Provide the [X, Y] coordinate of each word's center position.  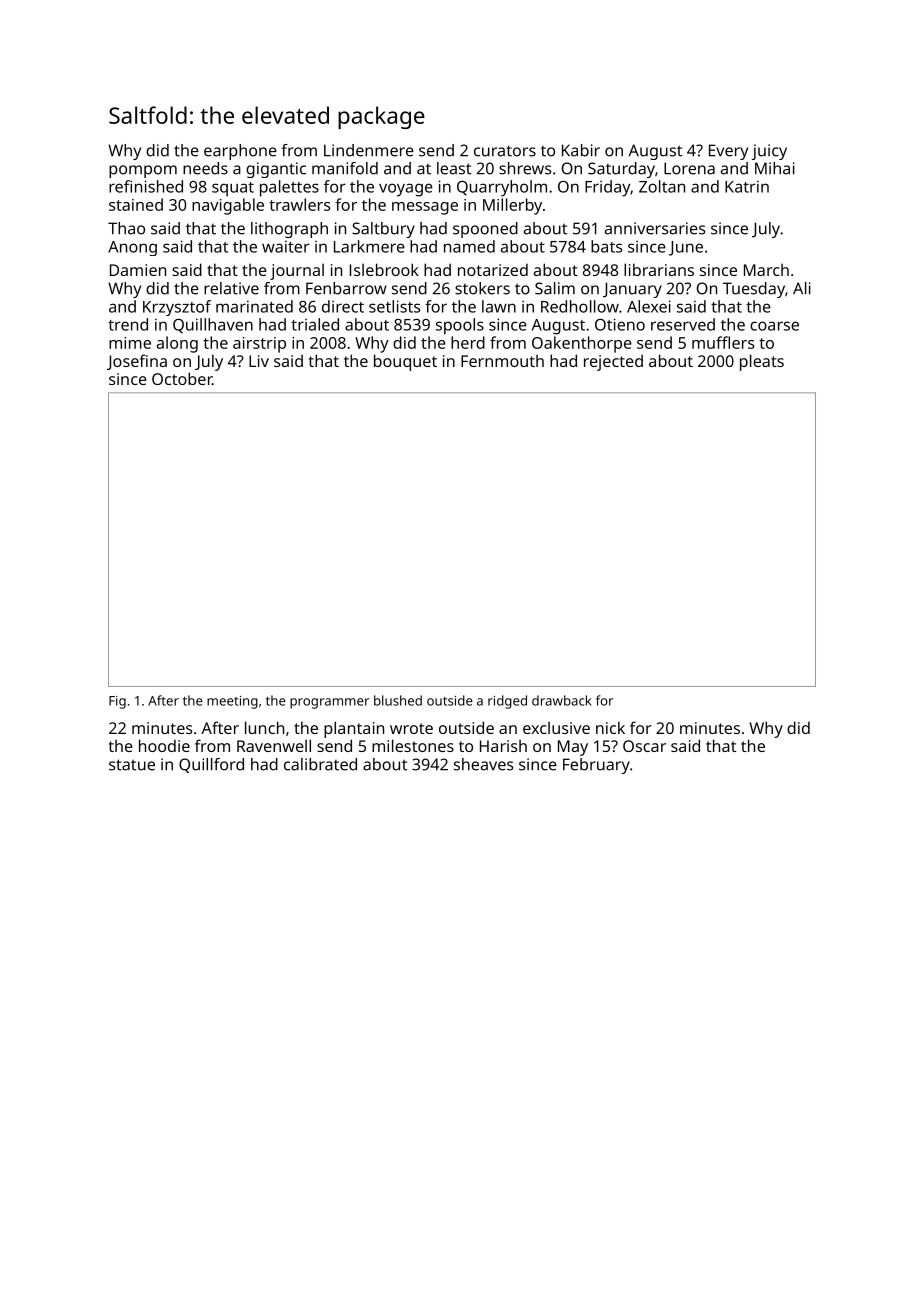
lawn [499, 306]
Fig [117, 702]
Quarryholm [502, 188]
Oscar [644, 746]
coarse [774, 326]
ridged [507, 702]
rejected [613, 362]
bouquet [405, 362]
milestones [413, 745]
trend [128, 324]
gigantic [276, 170]
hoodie [164, 745]
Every [728, 152]
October [182, 378]
